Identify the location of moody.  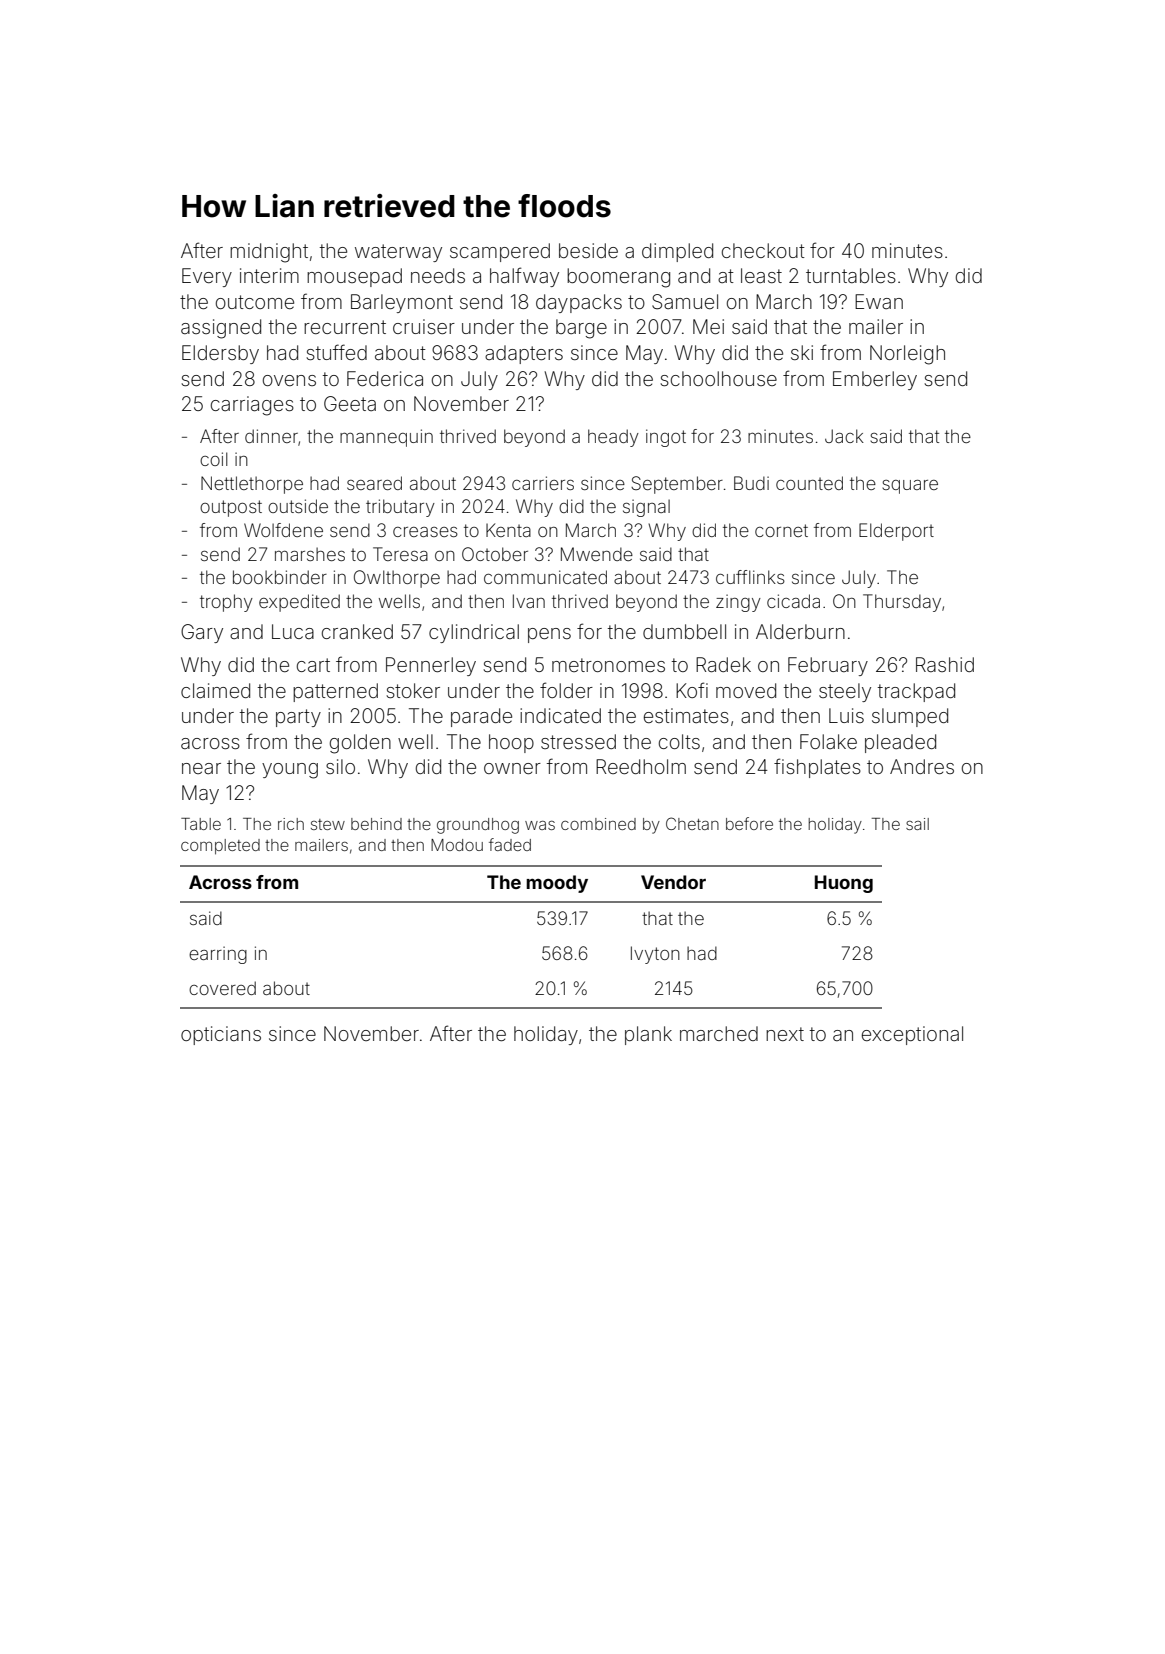
(557, 884).
